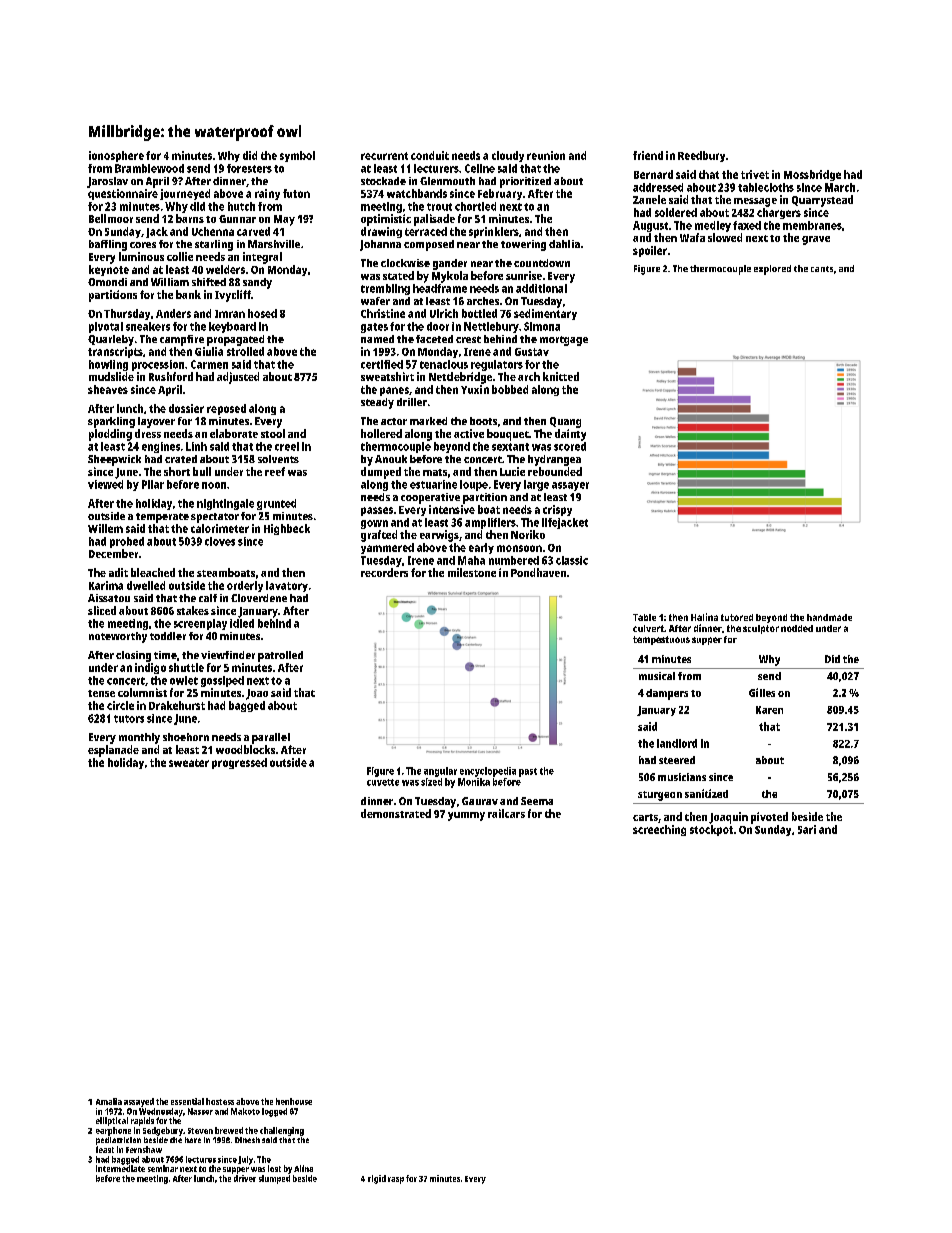 This image has height=1233, width=952. I want to click on Sari, so click(807, 829).
